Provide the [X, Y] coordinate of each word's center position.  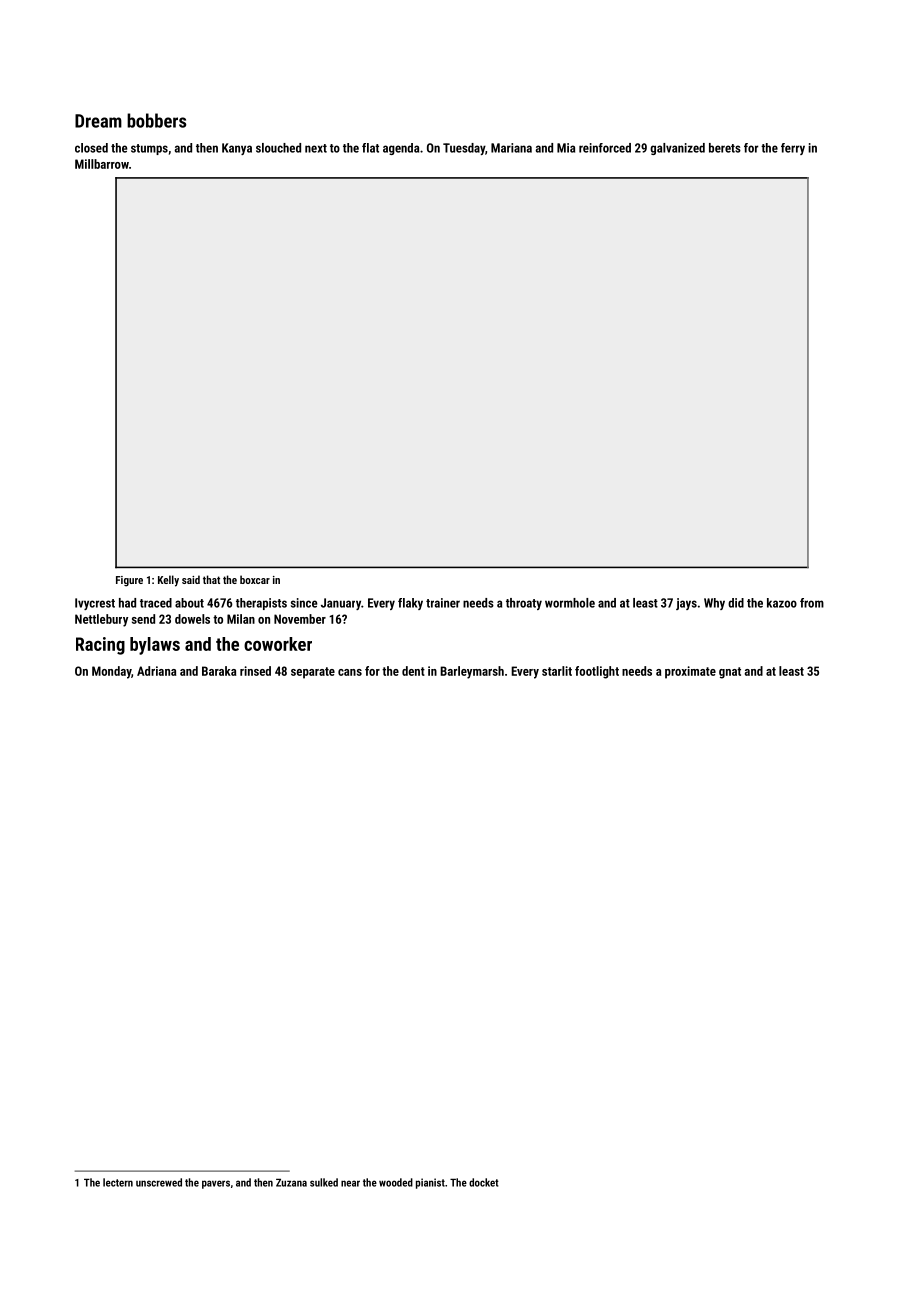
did [736, 603]
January [341, 604]
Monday [111, 672]
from [812, 603]
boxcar [255, 579]
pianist [430, 1183]
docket [484, 1182]
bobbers [156, 120]
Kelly [168, 581]
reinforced [605, 148]
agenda [401, 149]
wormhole [570, 603]
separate [313, 673]
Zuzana [291, 1182]
